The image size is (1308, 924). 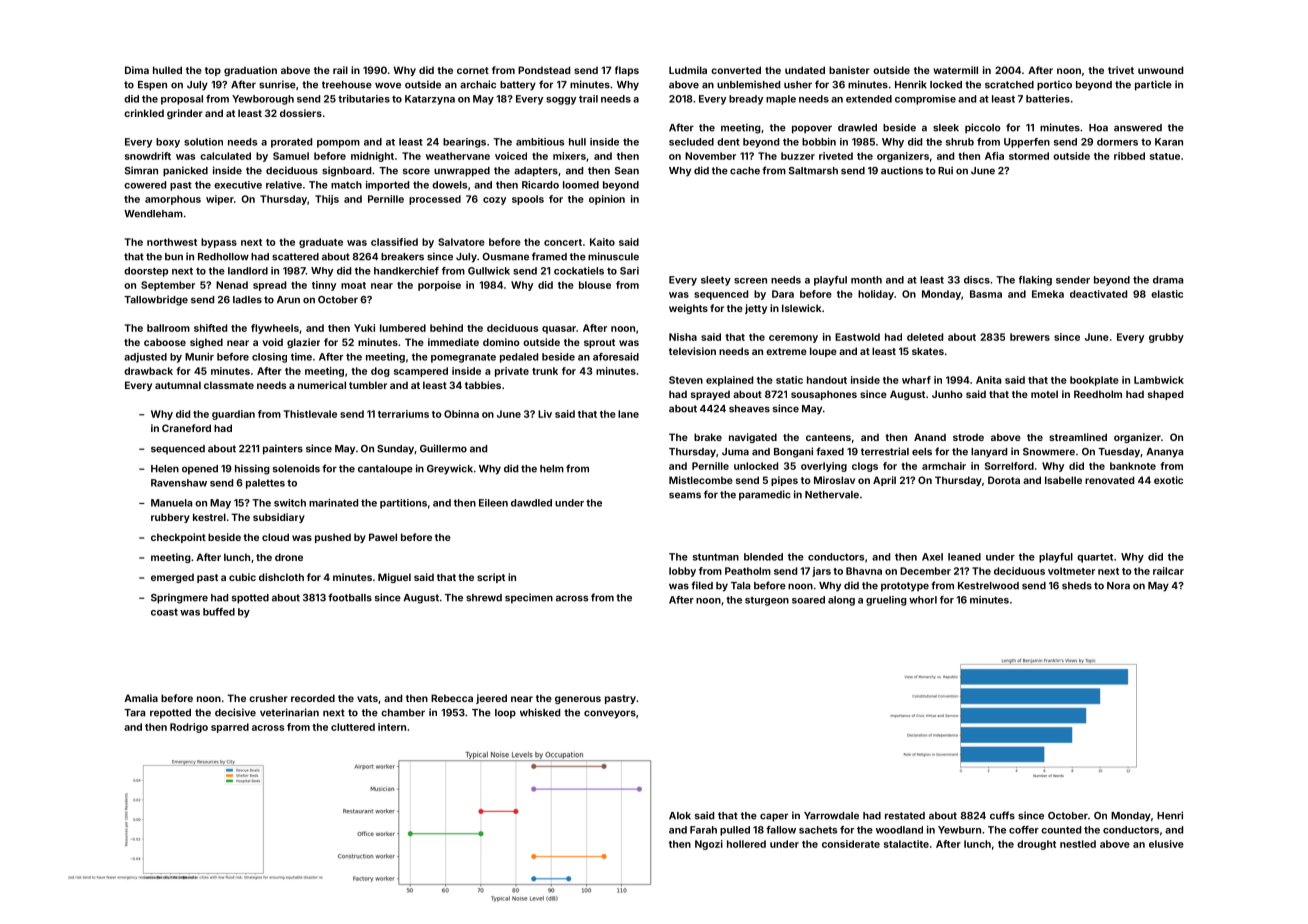 What do you see at coordinates (610, 714) in the page?
I see `conveyors` at bounding box center [610, 714].
